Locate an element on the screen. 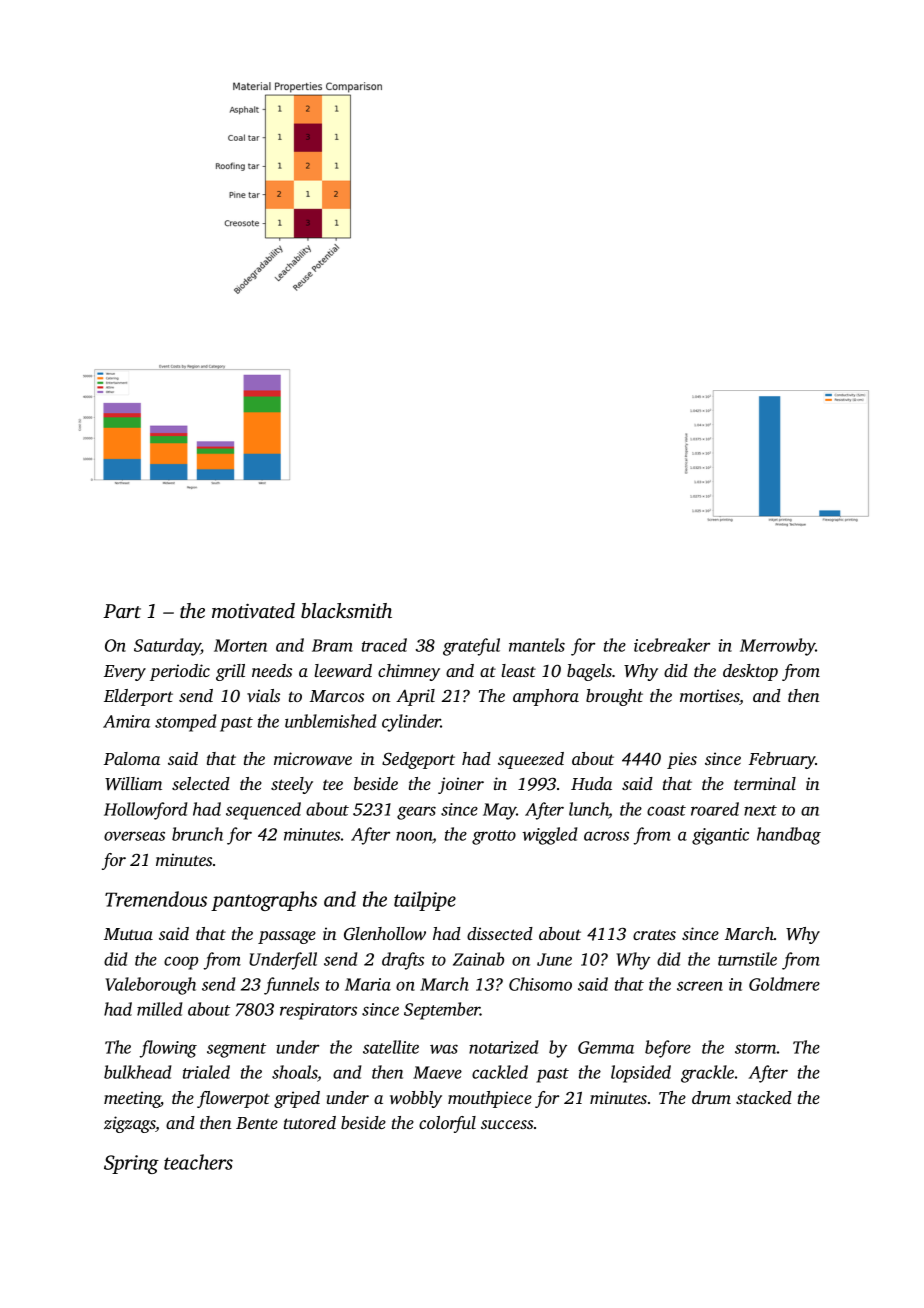 The width and height of the screenshot is (924, 1308). turnstile is located at coordinates (747, 959).
